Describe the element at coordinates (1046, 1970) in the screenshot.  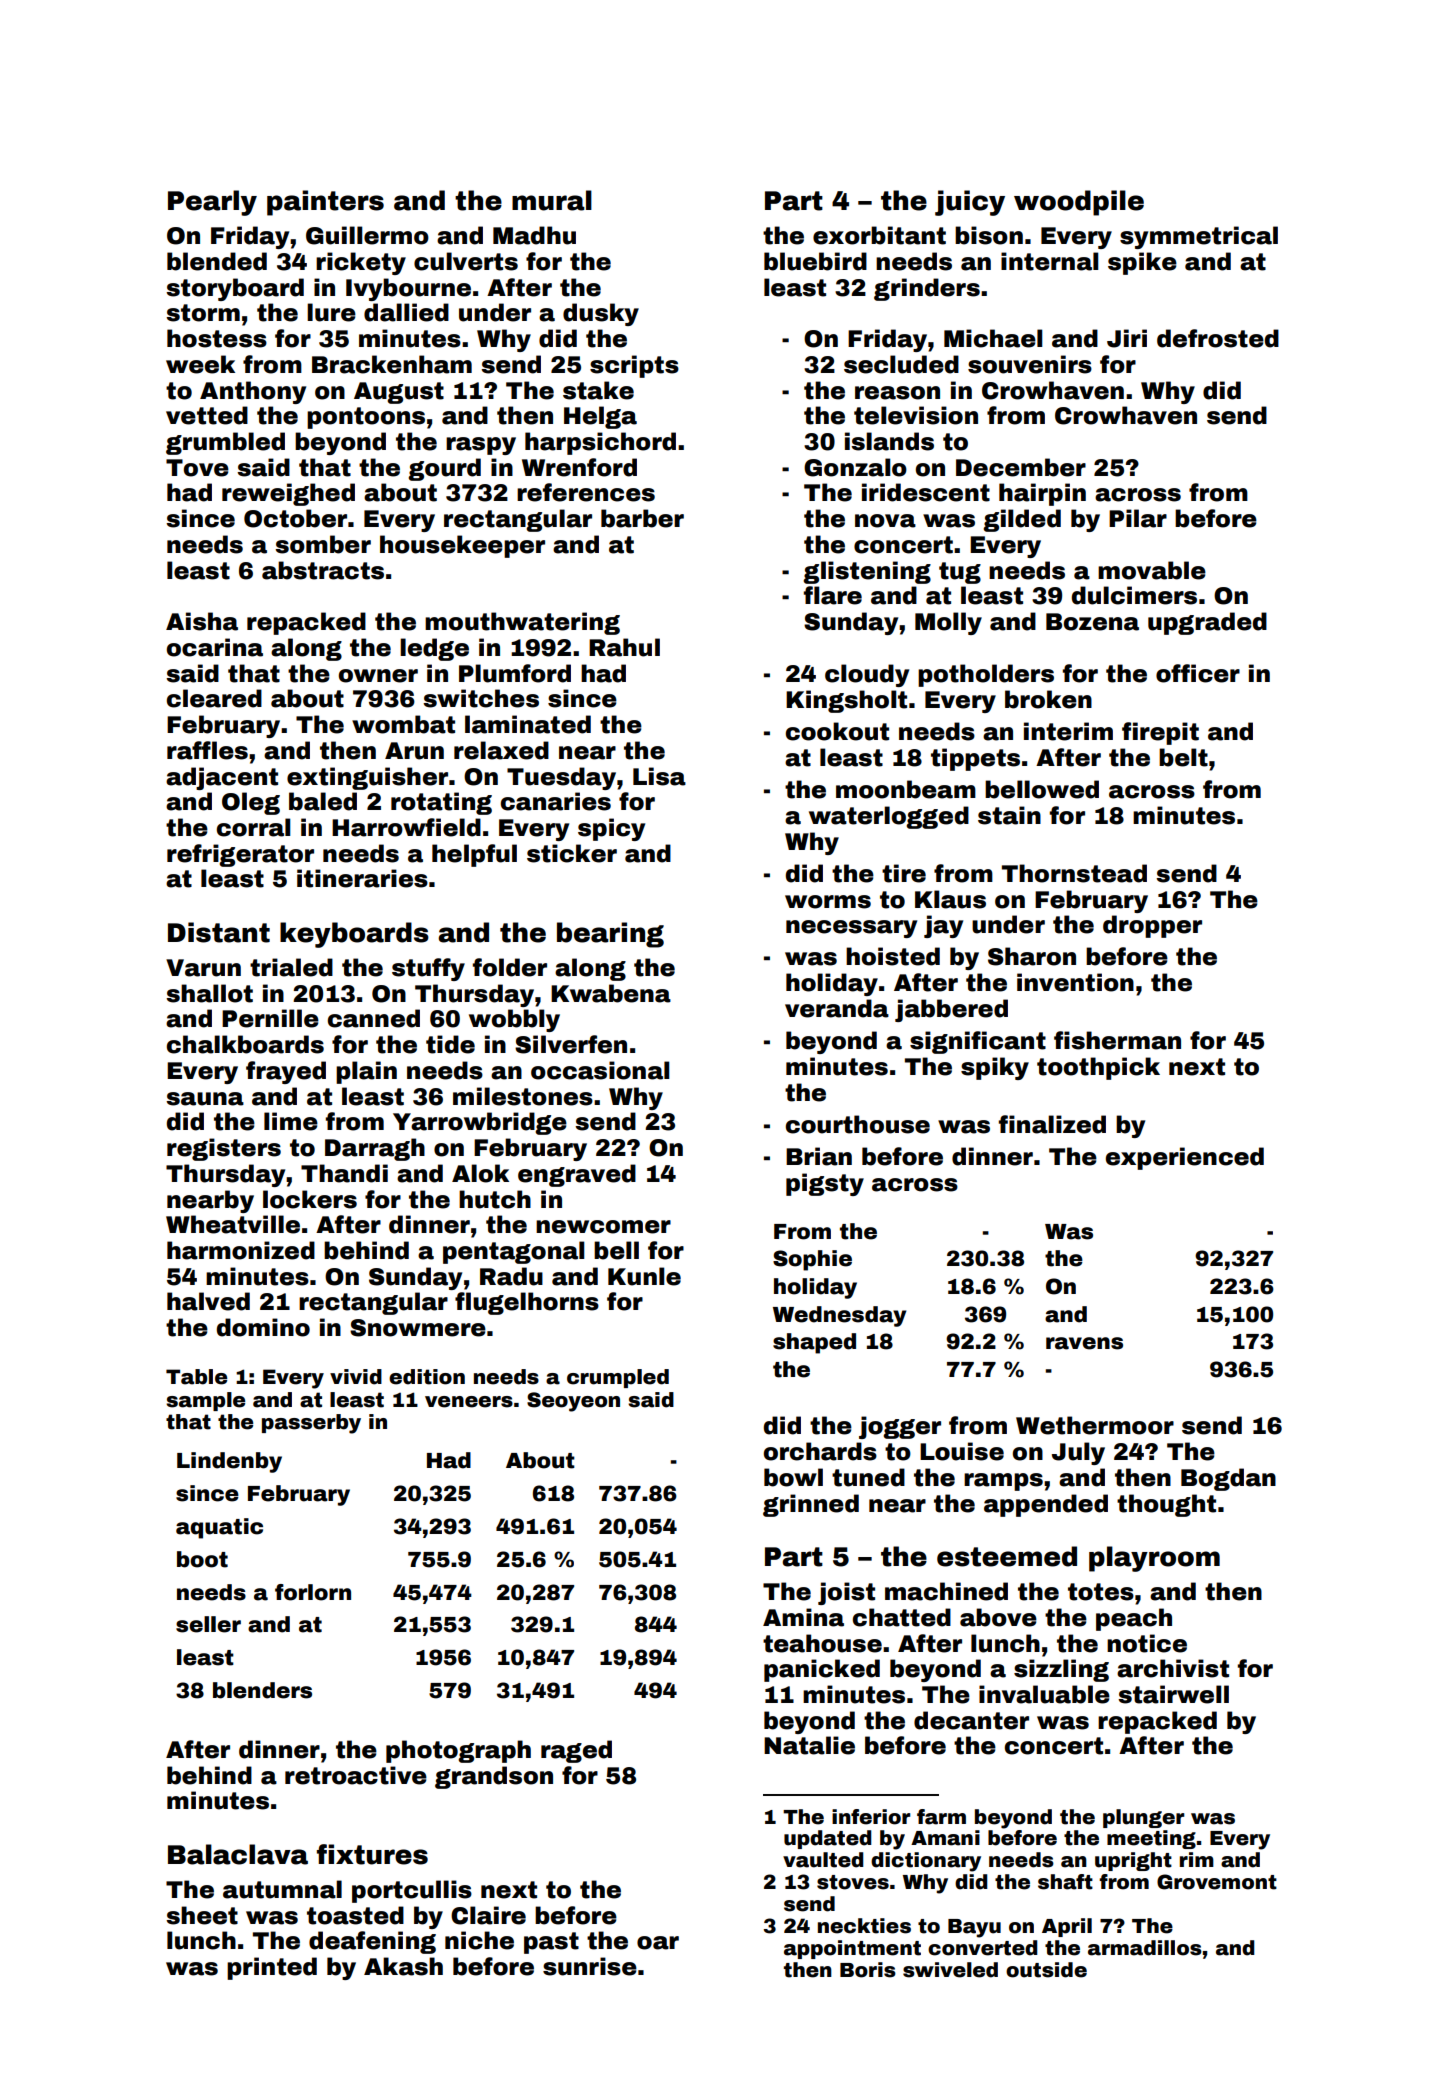
I see `outside` at that location.
